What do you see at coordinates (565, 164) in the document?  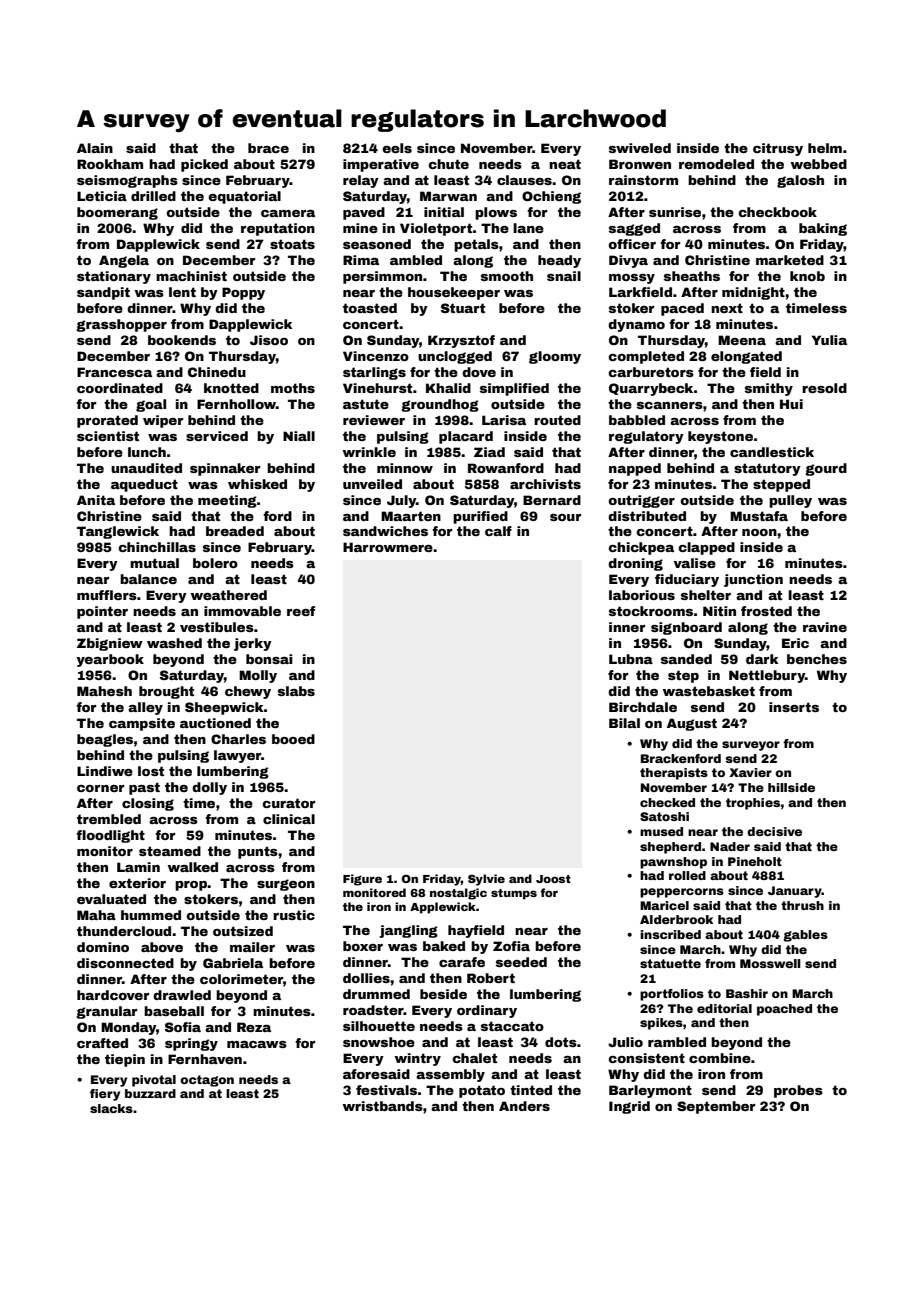 I see `neat` at bounding box center [565, 164].
